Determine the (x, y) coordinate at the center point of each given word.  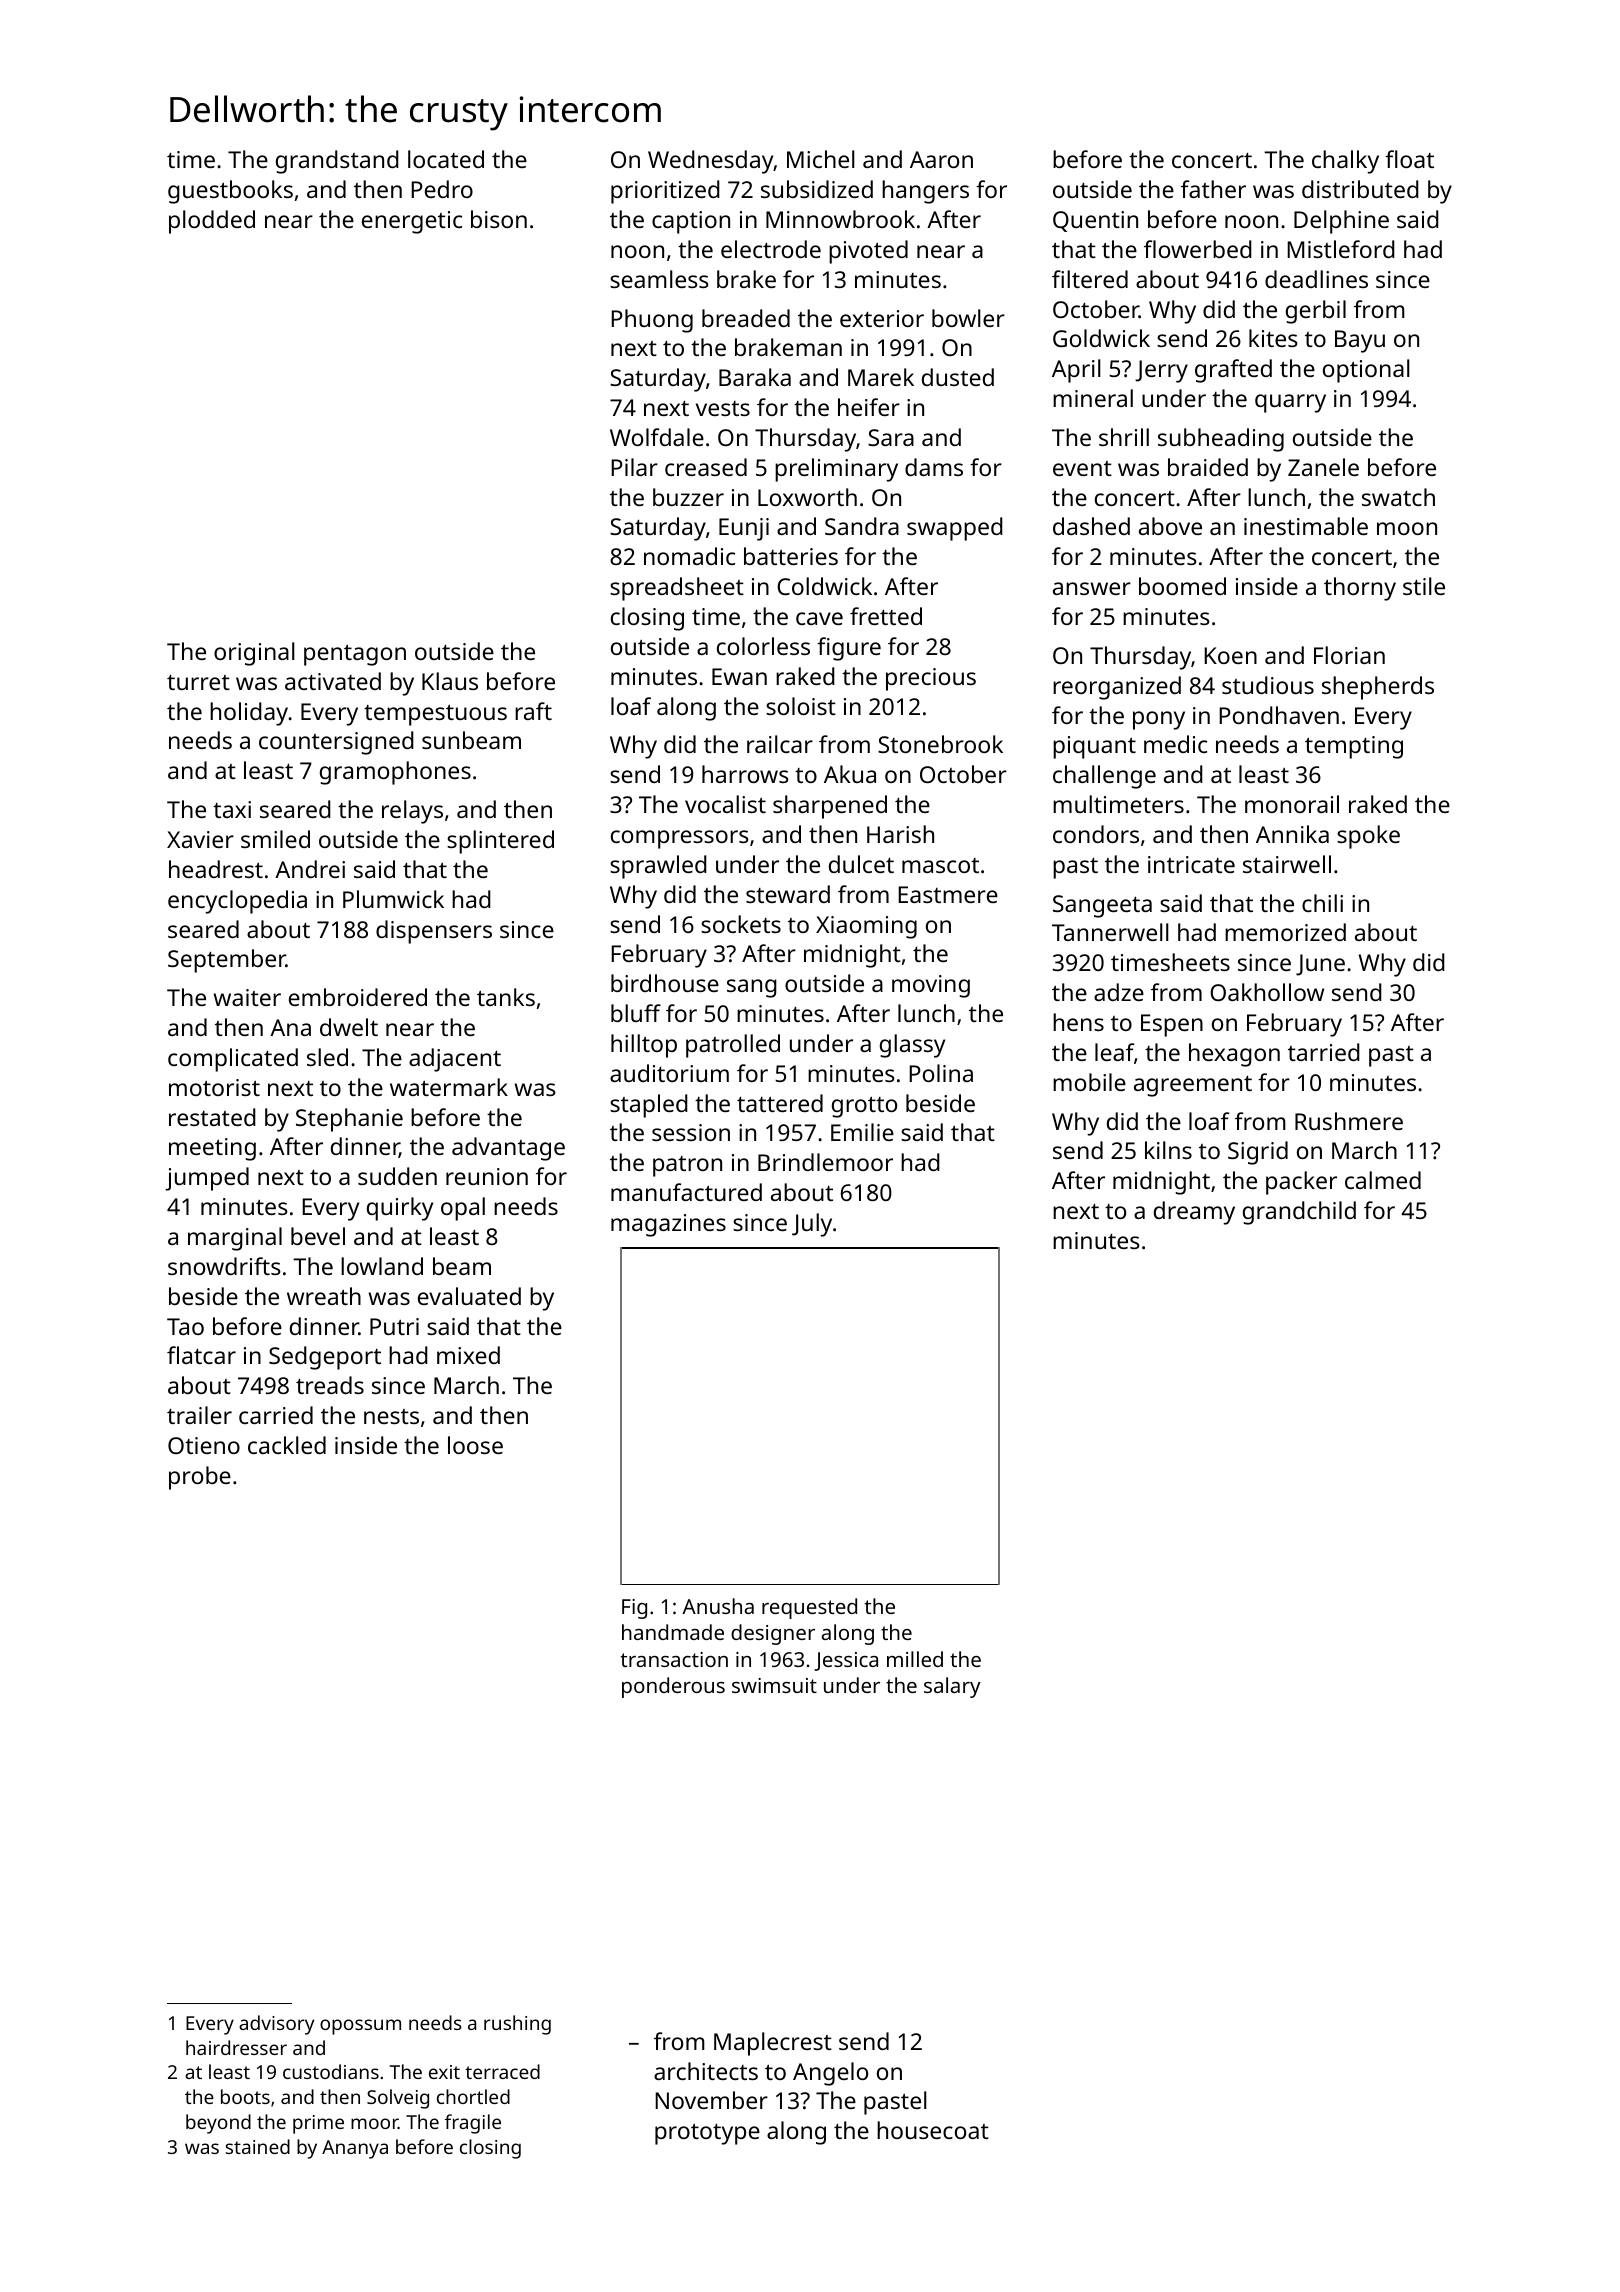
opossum (360, 2027)
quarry (1290, 403)
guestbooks (230, 192)
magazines (668, 1225)
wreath (324, 1296)
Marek (881, 377)
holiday (249, 714)
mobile (1089, 1082)
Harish (900, 834)
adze (1119, 992)
